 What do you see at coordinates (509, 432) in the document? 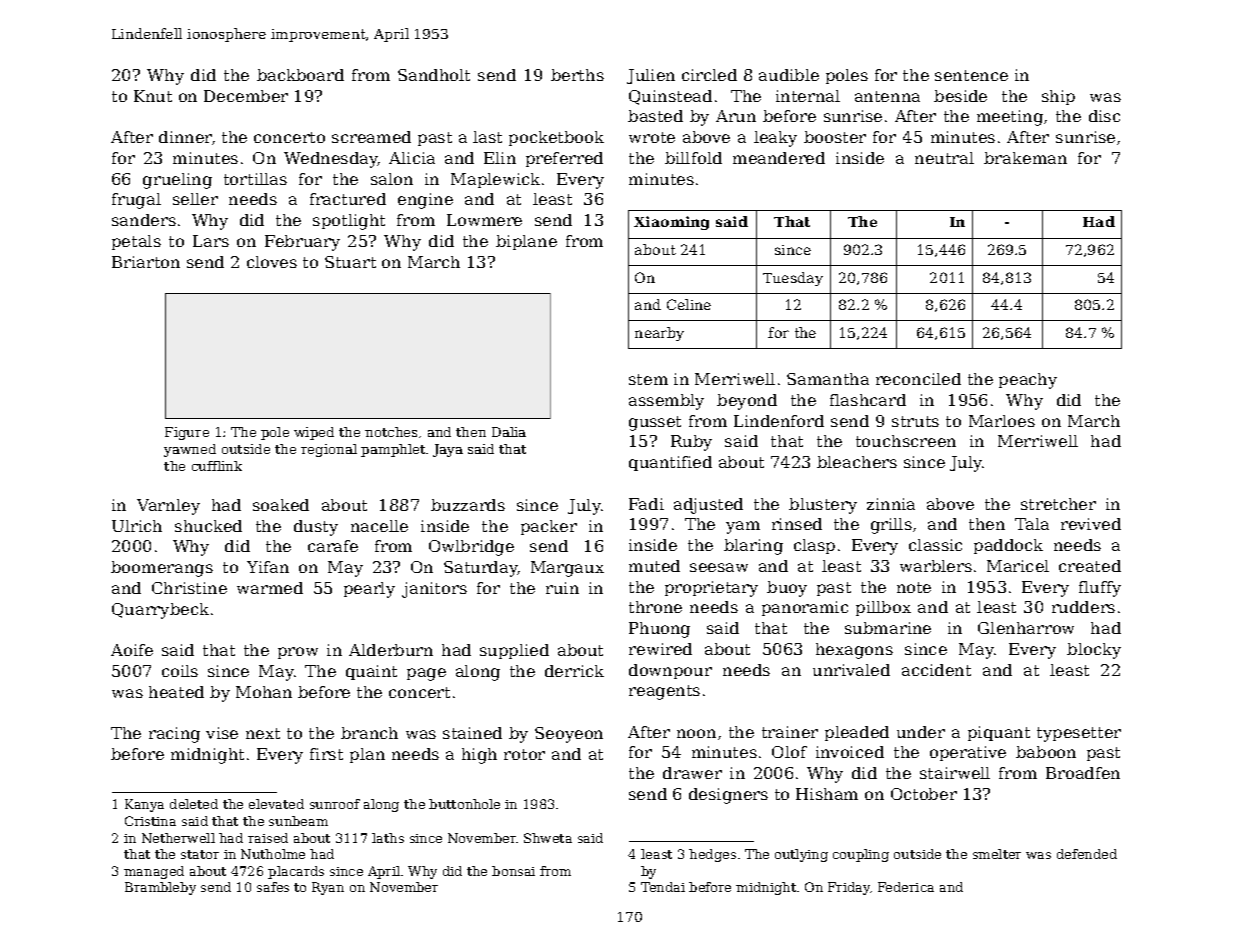
I see `Dalia` at bounding box center [509, 432].
